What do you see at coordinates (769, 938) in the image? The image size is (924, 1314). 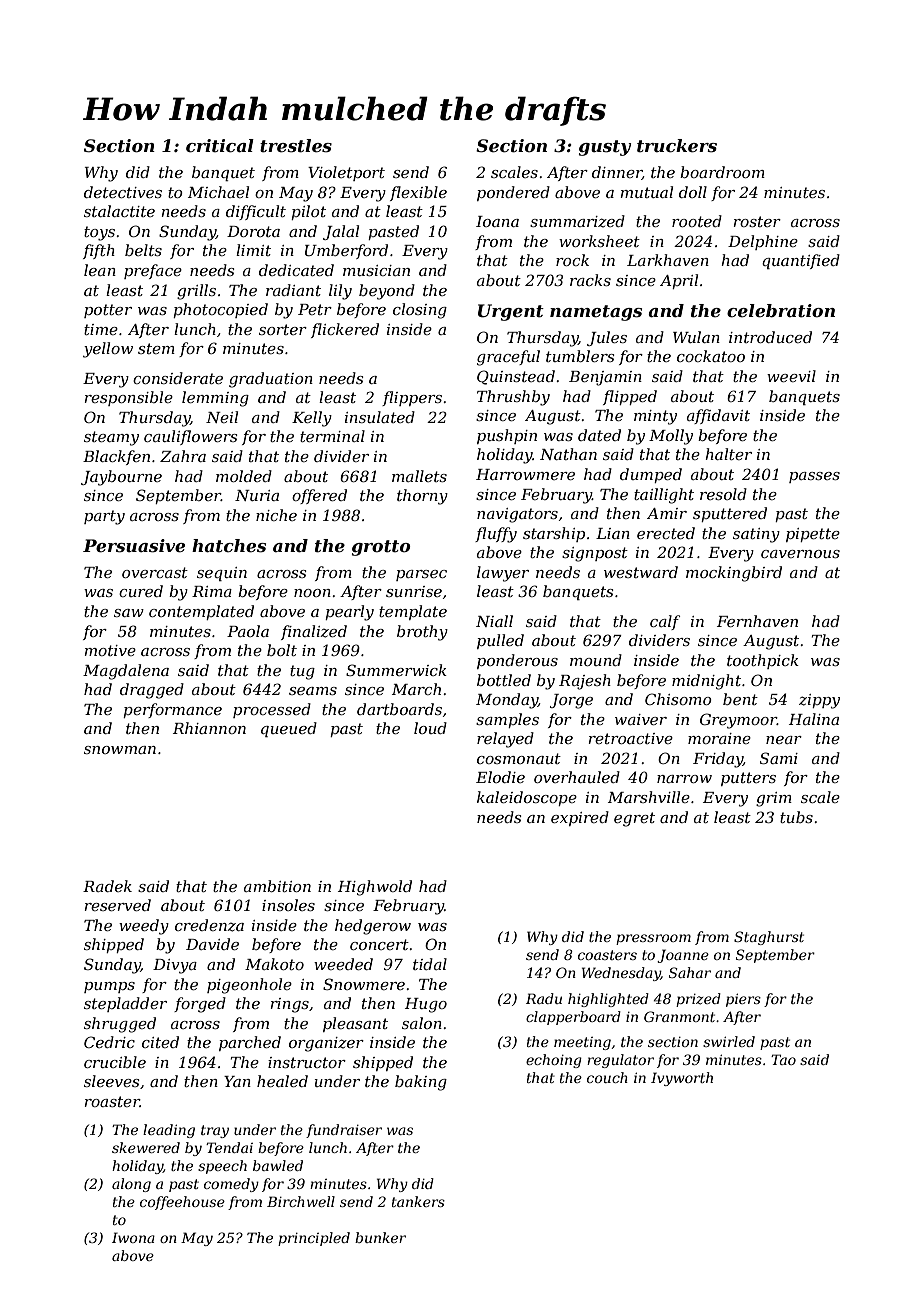 I see `Staghurst` at bounding box center [769, 938].
